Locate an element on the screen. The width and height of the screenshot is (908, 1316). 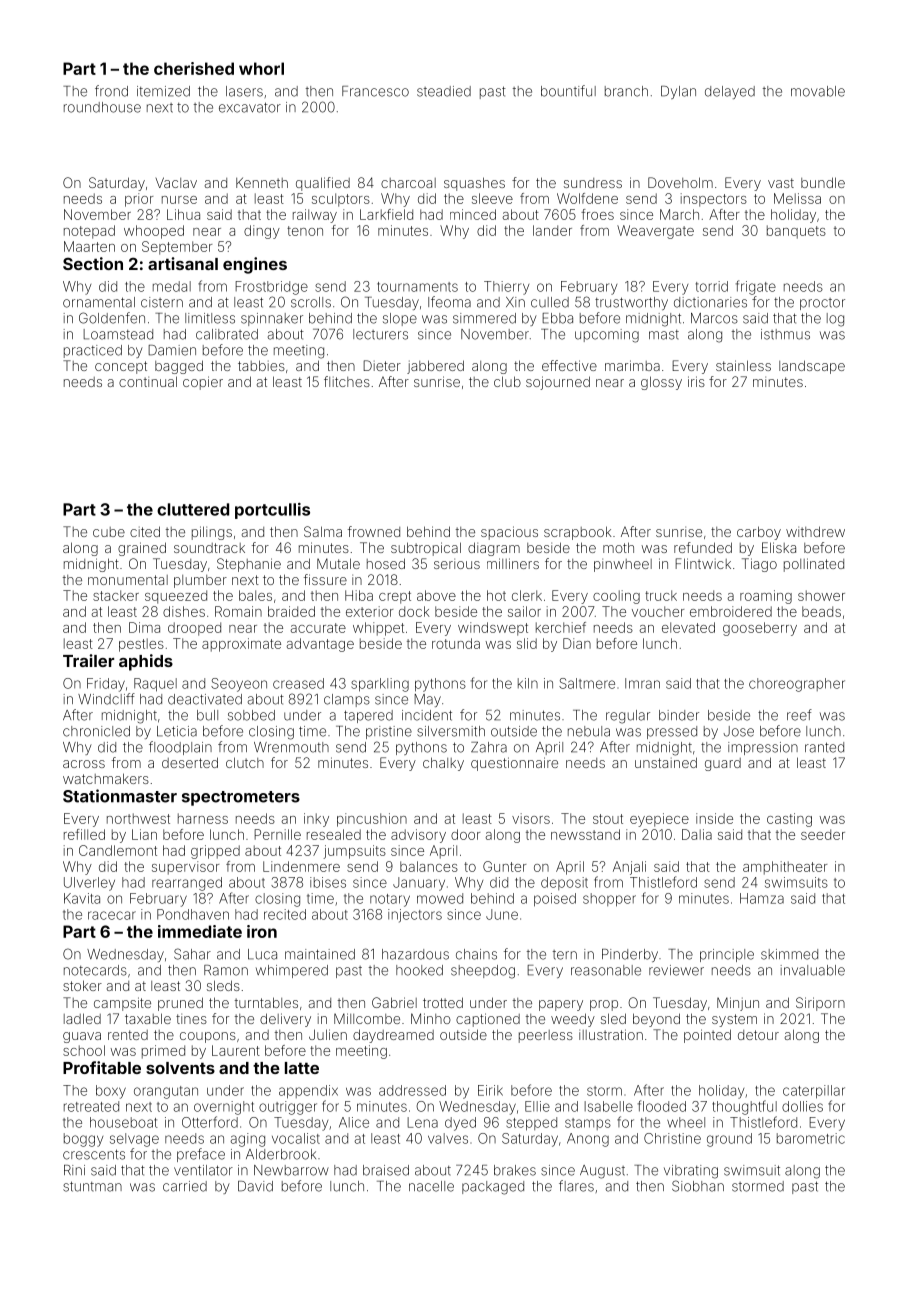
ornamental is located at coordinates (99, 302).
